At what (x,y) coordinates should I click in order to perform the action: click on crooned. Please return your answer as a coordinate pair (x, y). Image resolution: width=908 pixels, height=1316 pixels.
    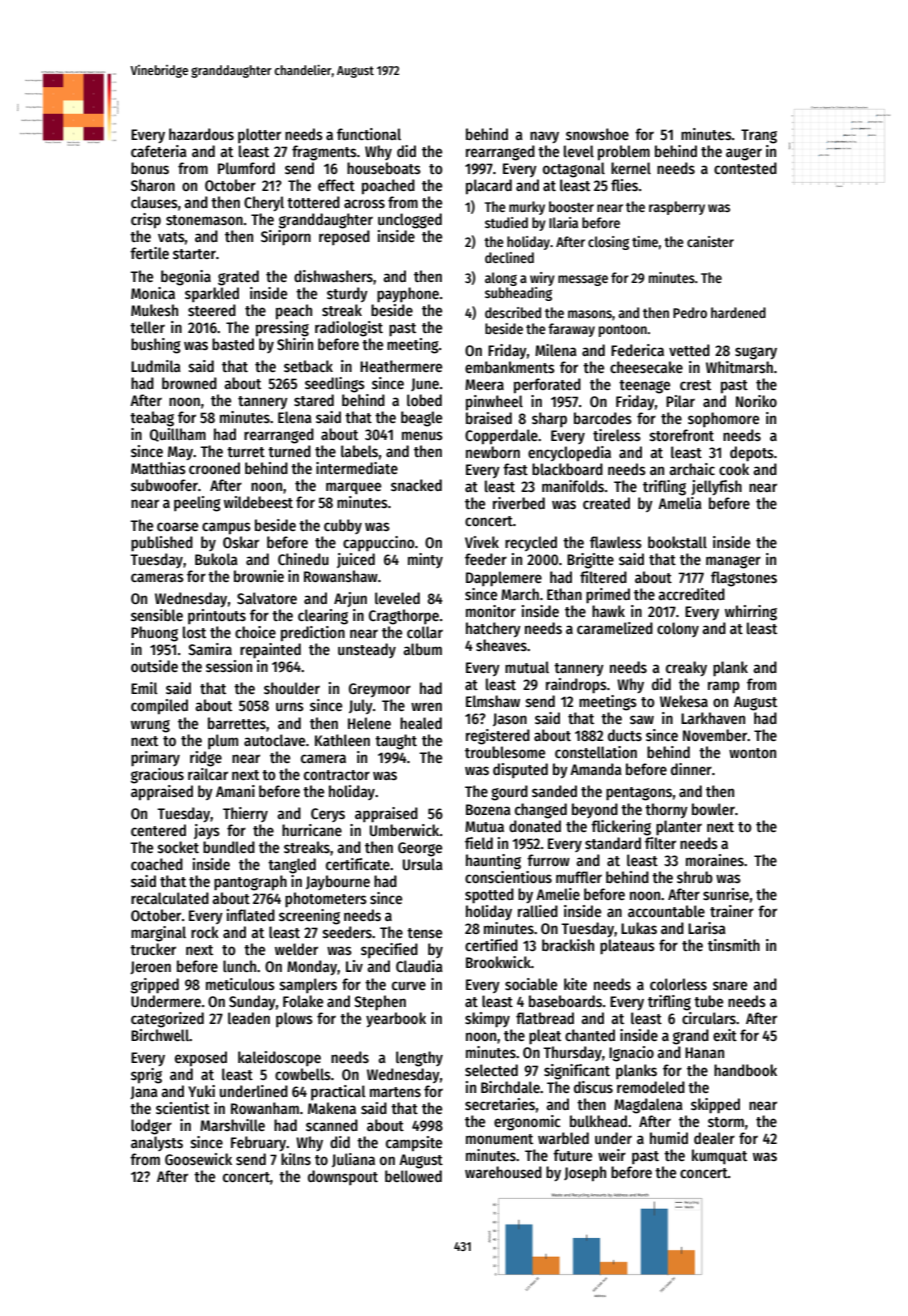
    Looking at the image, I should click on (214, 468).
